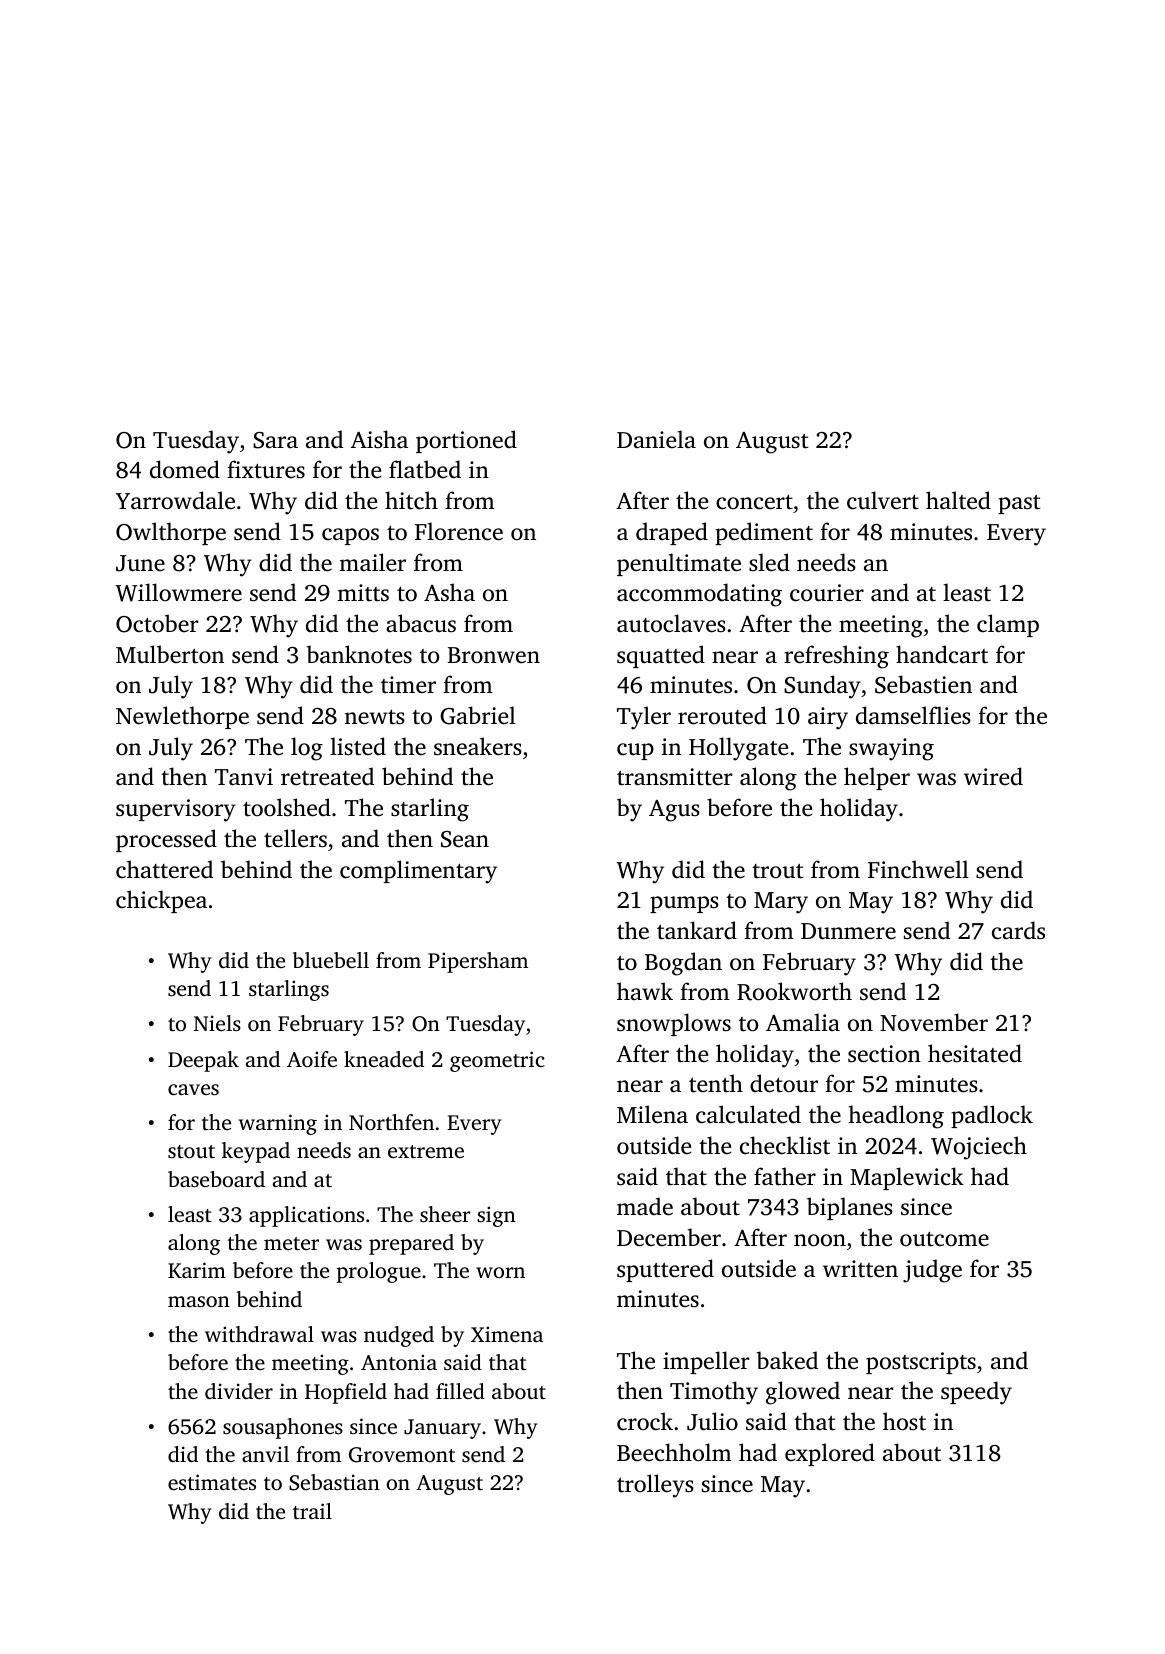  What do you see at coordinates (170, 654) in the page?
I see `Mulberton` at bounding box center [170, 654].
